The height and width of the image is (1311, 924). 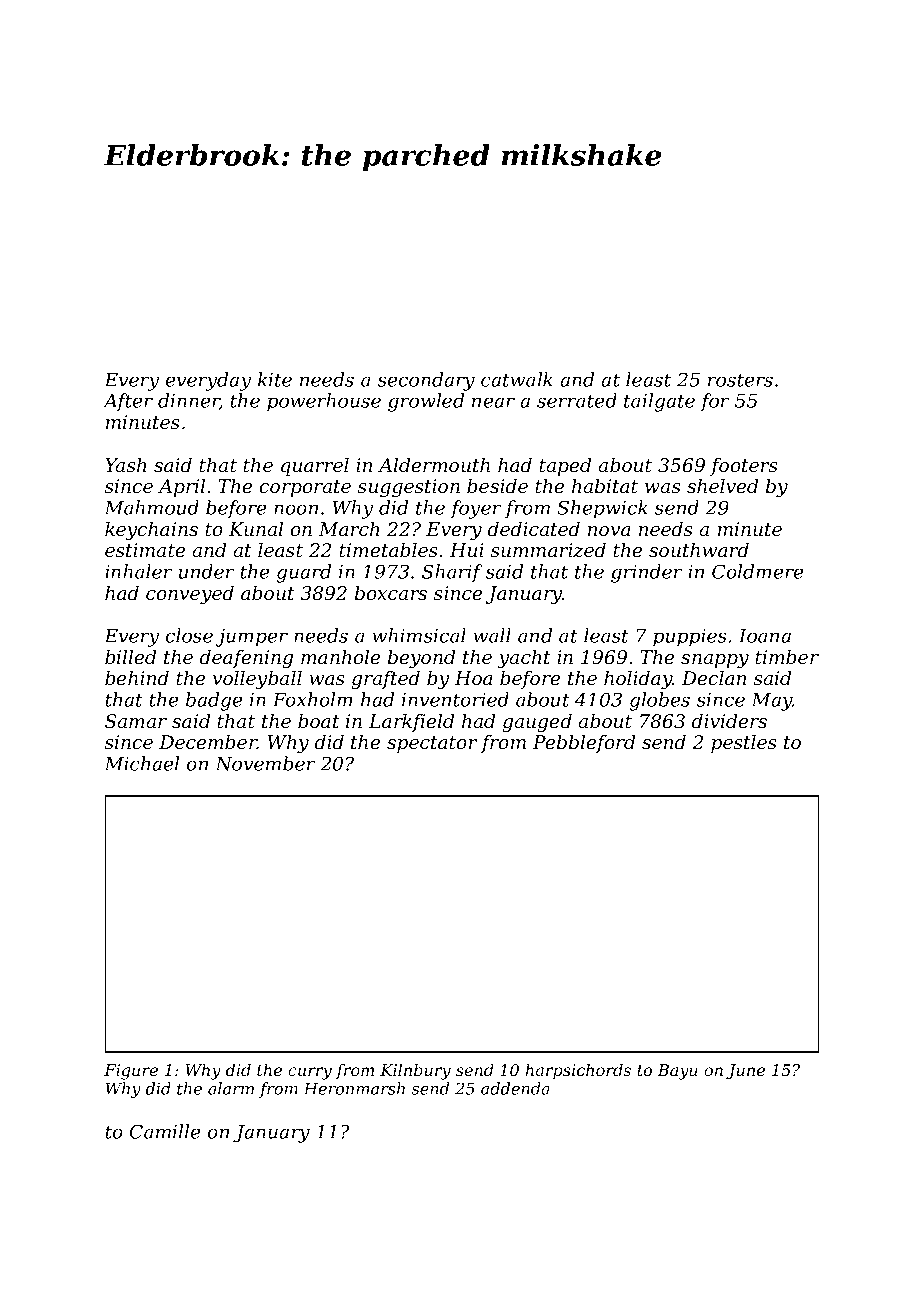 What do you see at coordinates (659, 701) in the image?
I see `globes` at bounding box center [659, 701].
